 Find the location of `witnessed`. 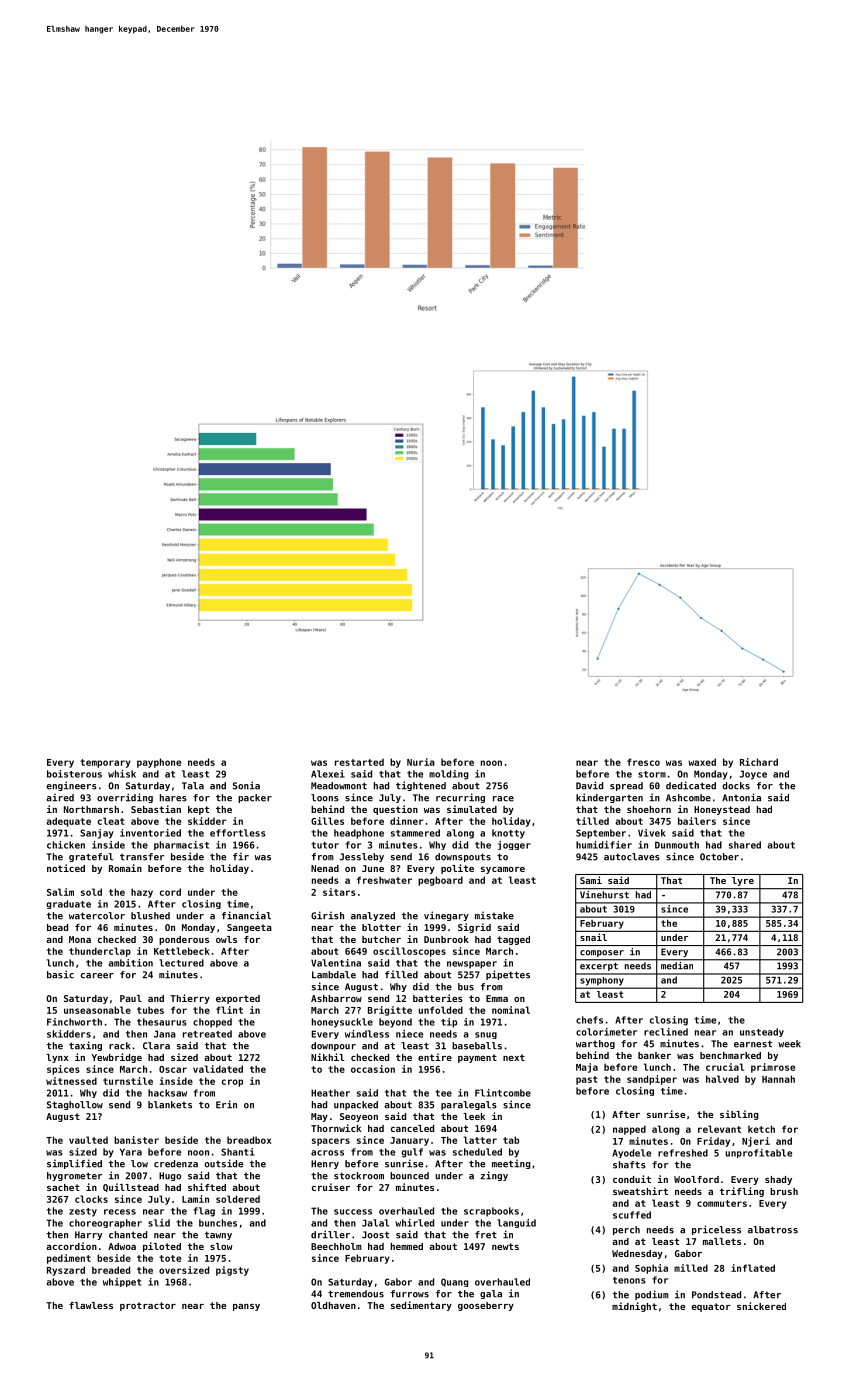

witnessed is located at coordinates (71, 1081).
